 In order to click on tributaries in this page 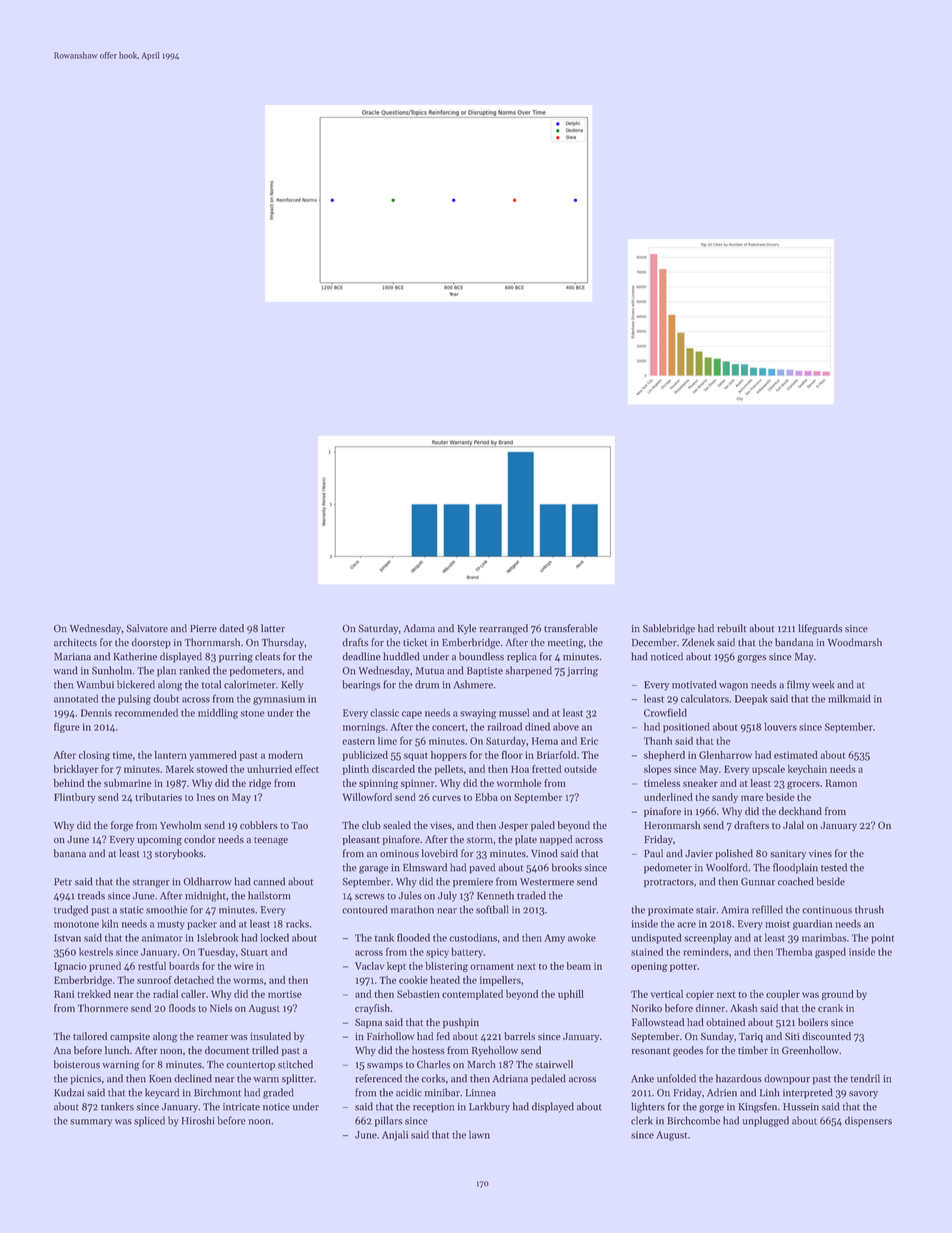, I will do `click(159, 797)`.
